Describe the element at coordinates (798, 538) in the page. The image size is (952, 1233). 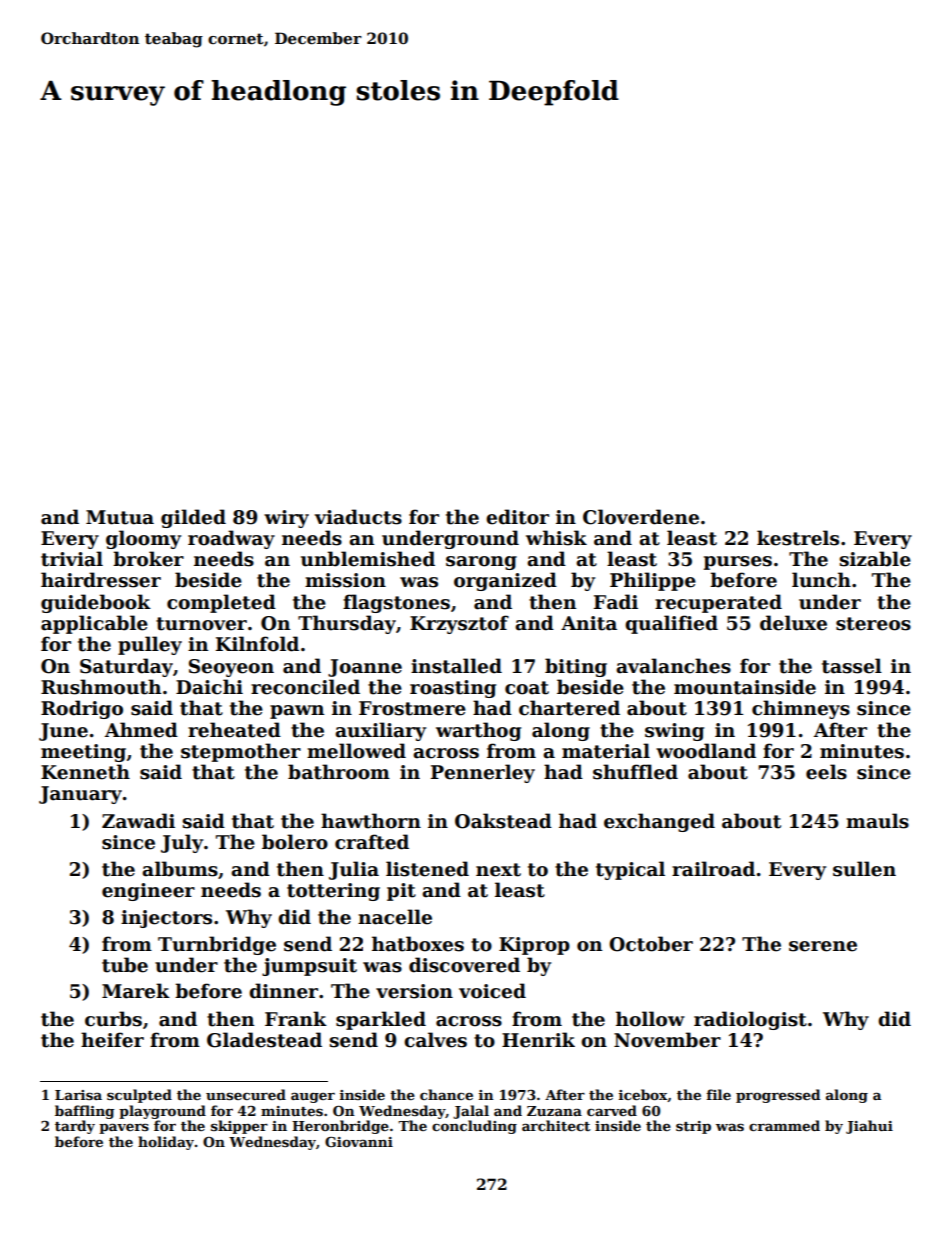
I see `kestrels` at that location.
